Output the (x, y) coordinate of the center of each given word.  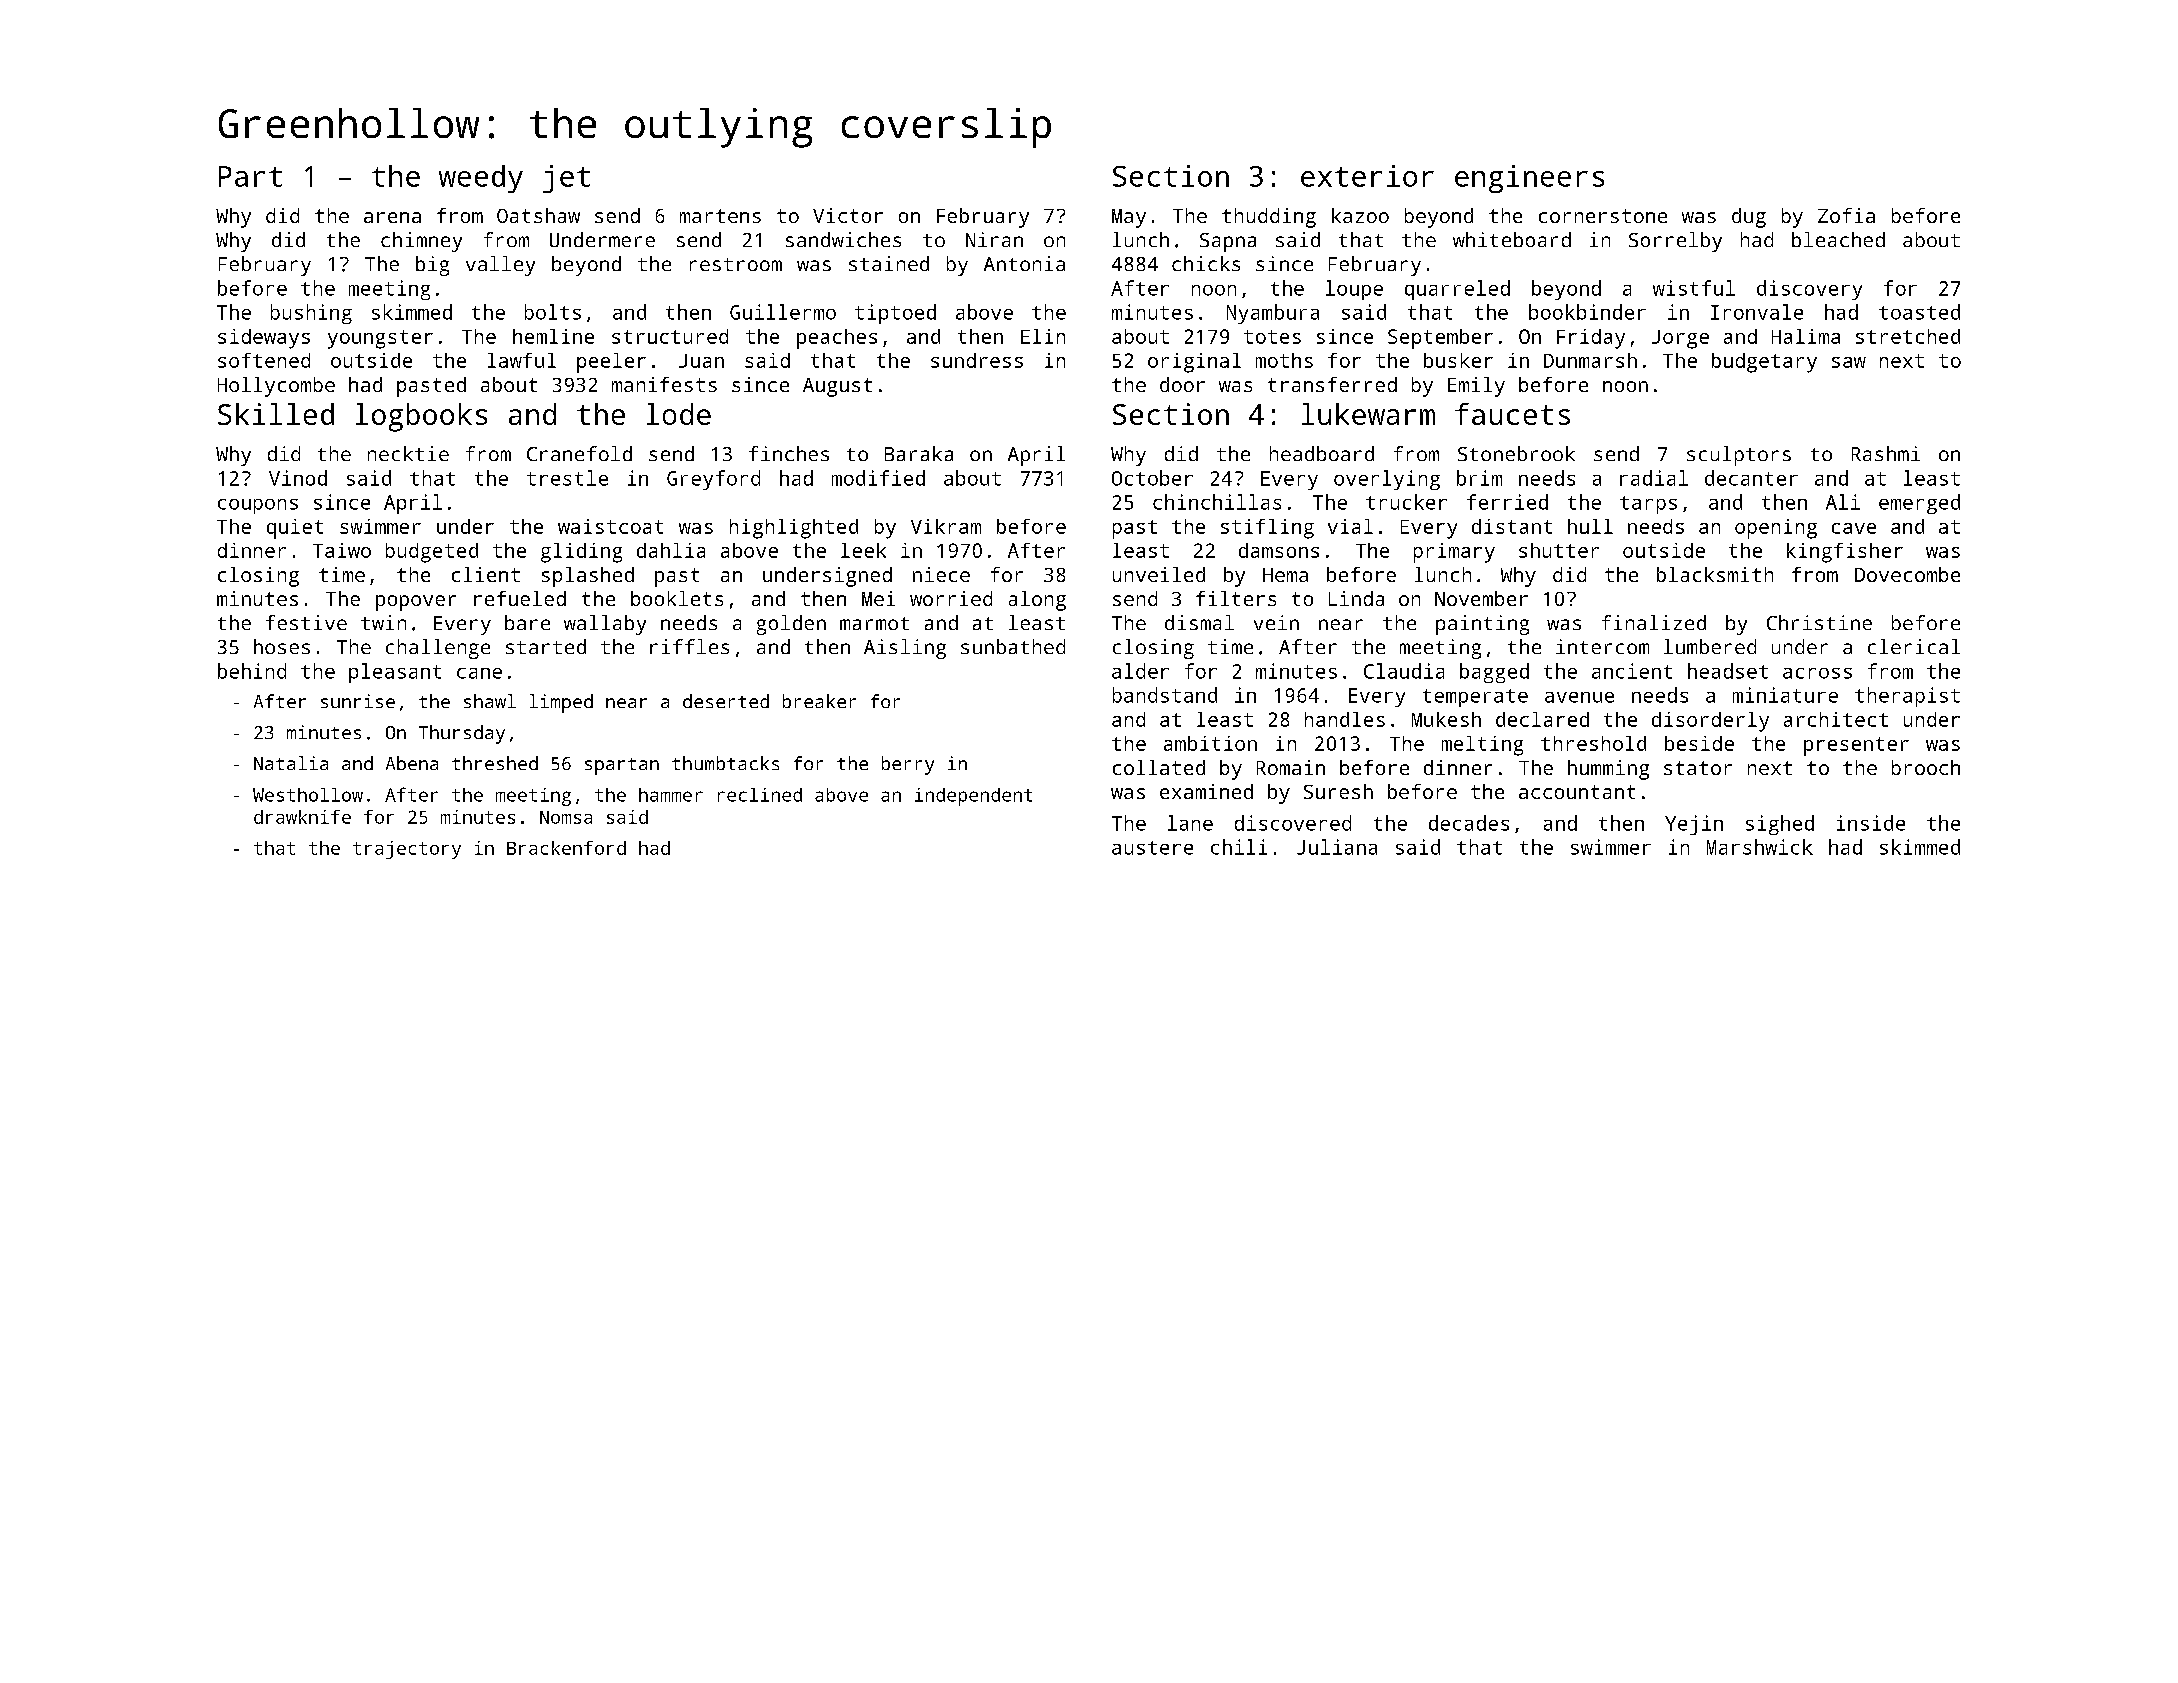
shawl (490, 701)
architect (1836, 719)
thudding (1269, 218)
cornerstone (1603, 216)
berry (908, 765)
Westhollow (308, 795)
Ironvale (1757, 312)
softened (264, 360)
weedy (481, 179)
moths (1284, 360)
